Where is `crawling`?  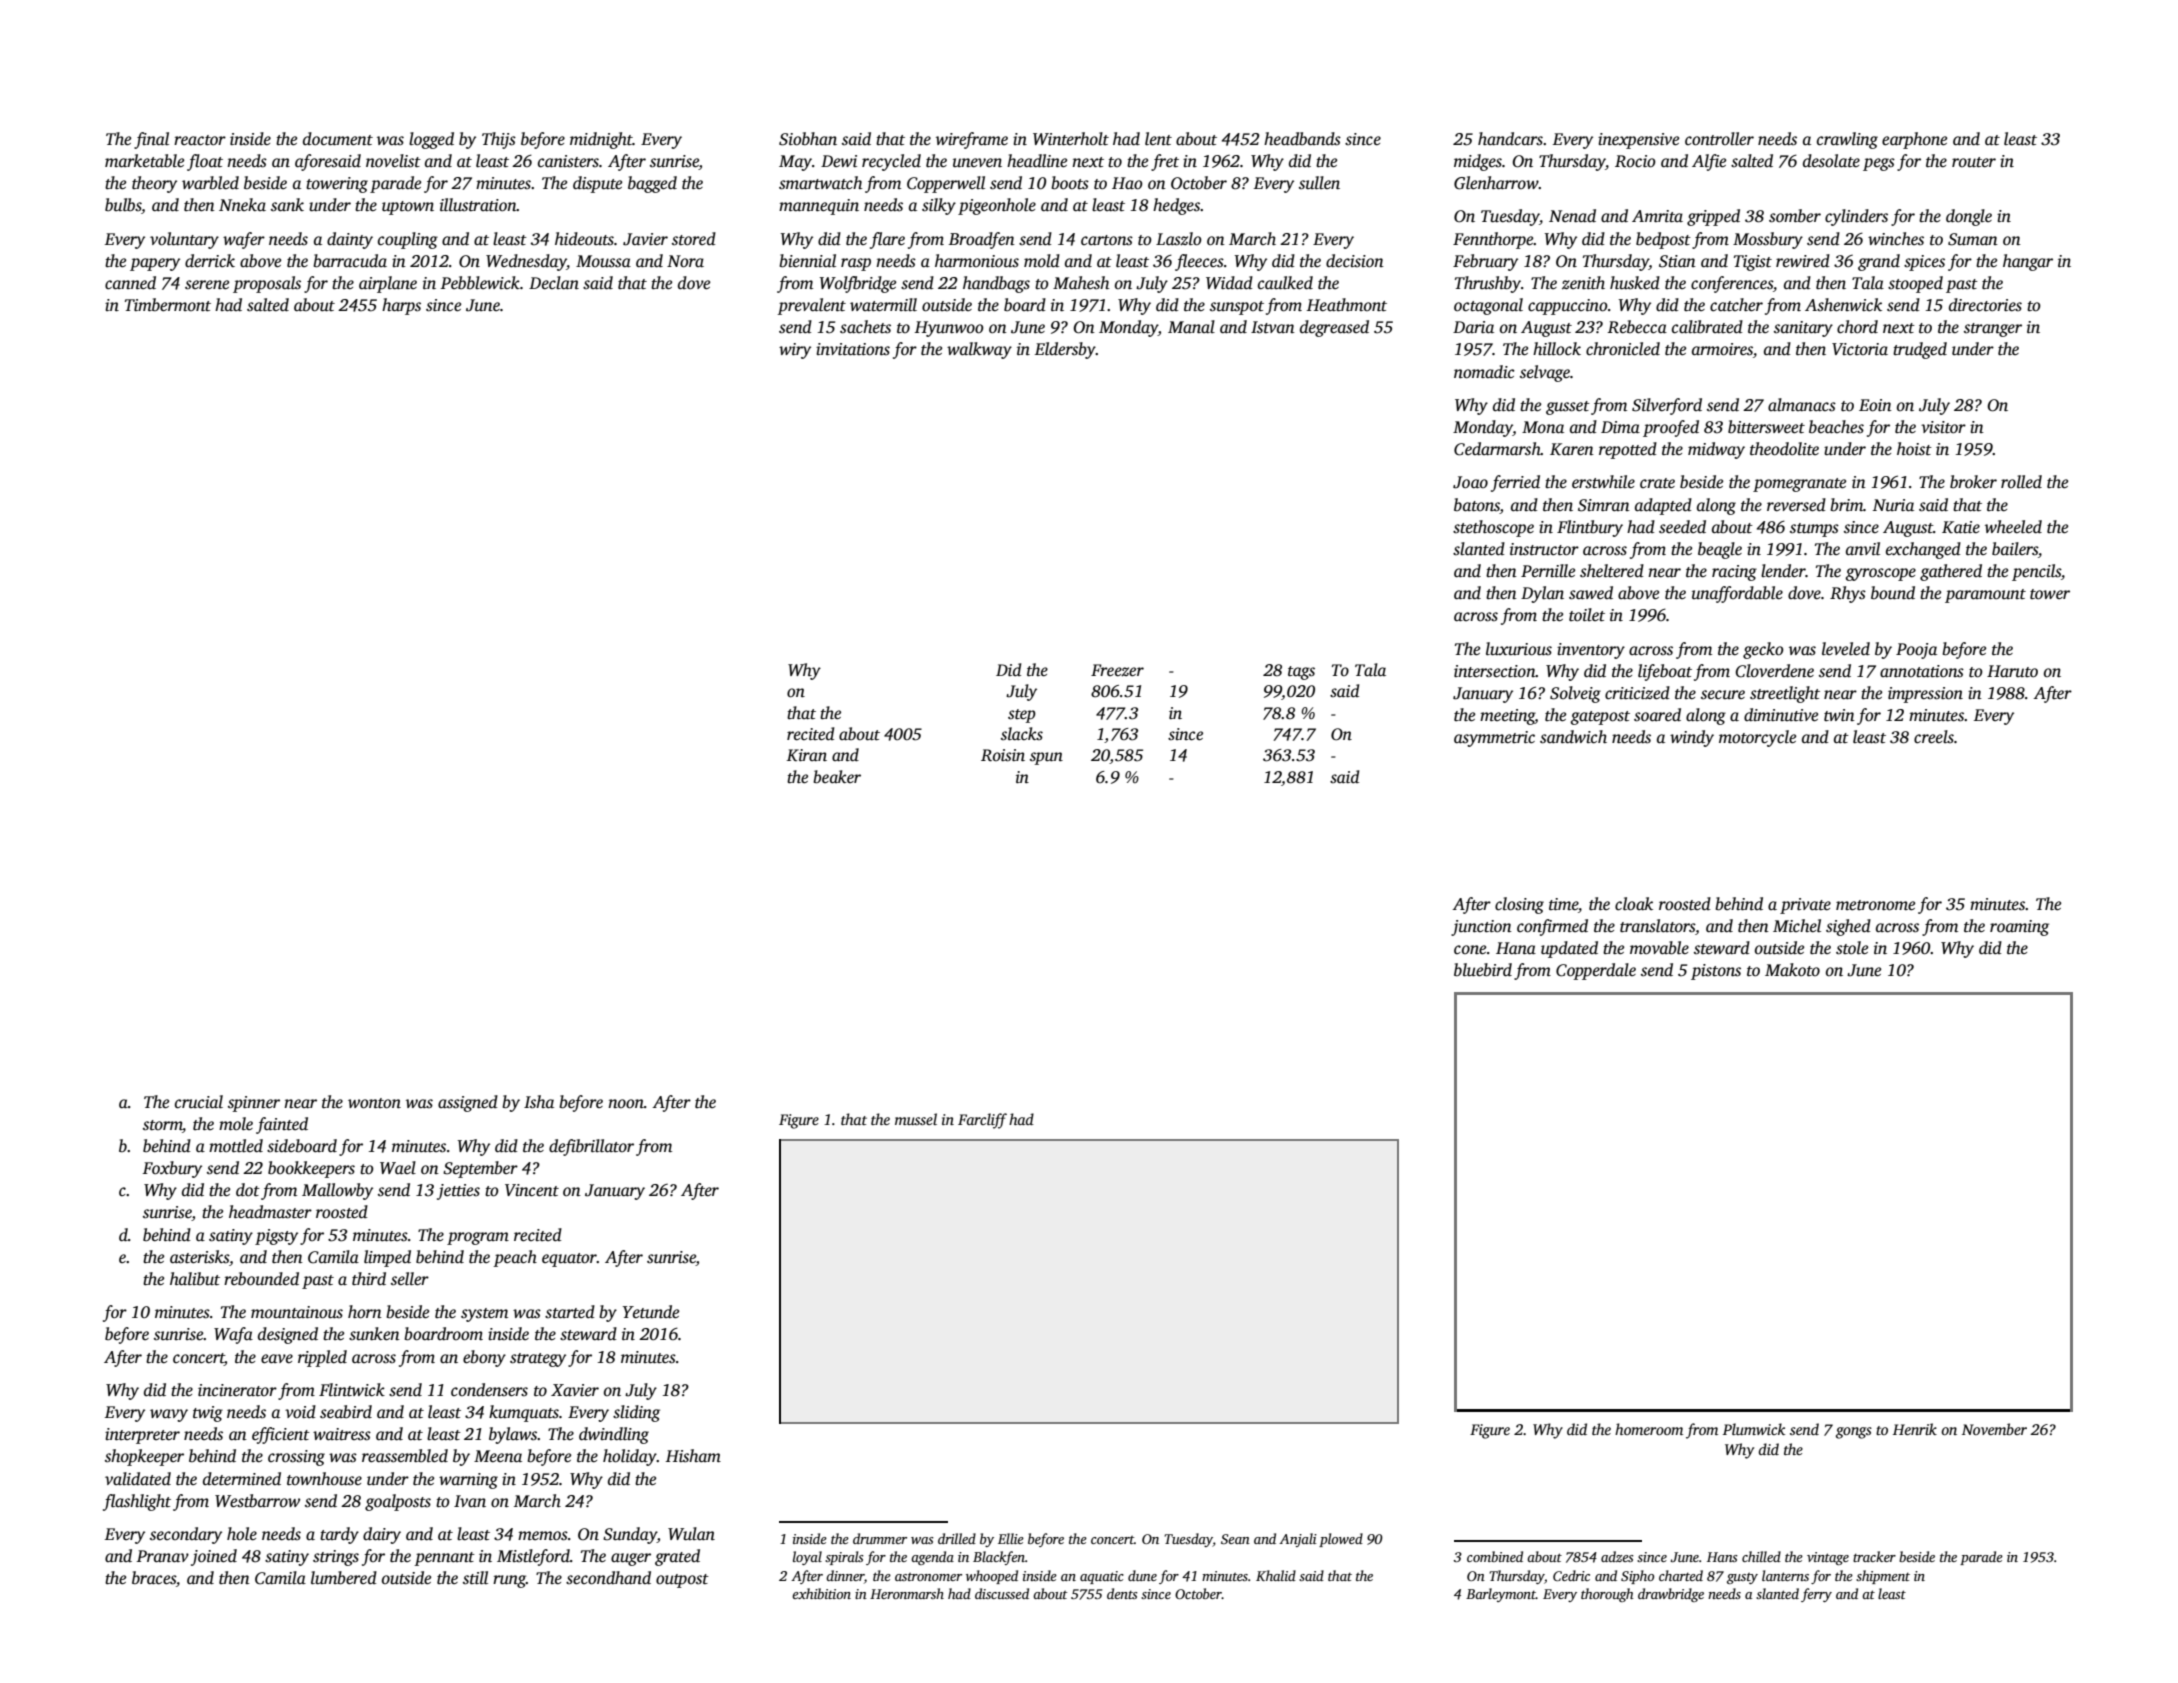 crawling is located at coordinates (1847, 140).
